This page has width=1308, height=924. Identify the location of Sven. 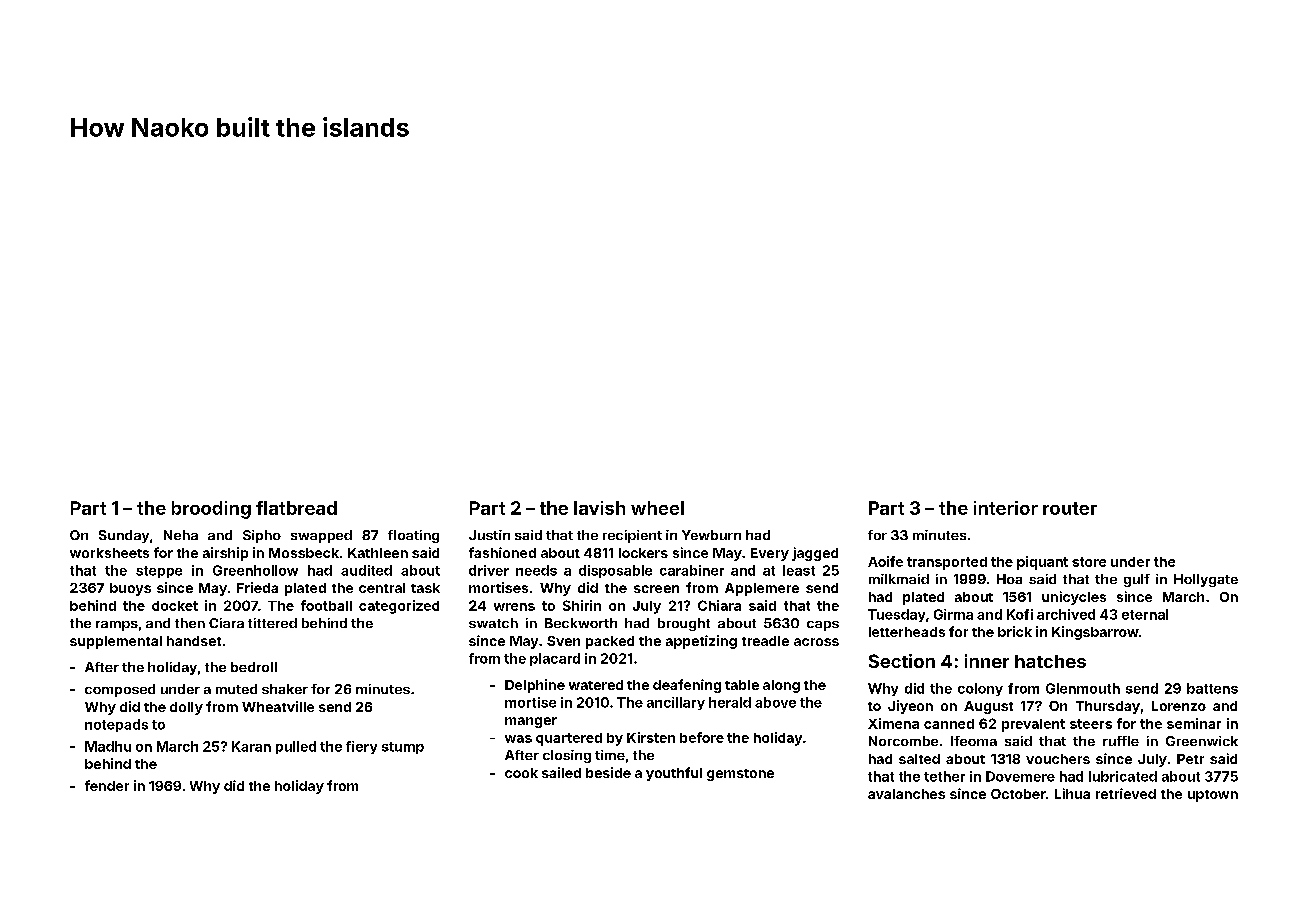
(563, 641).
